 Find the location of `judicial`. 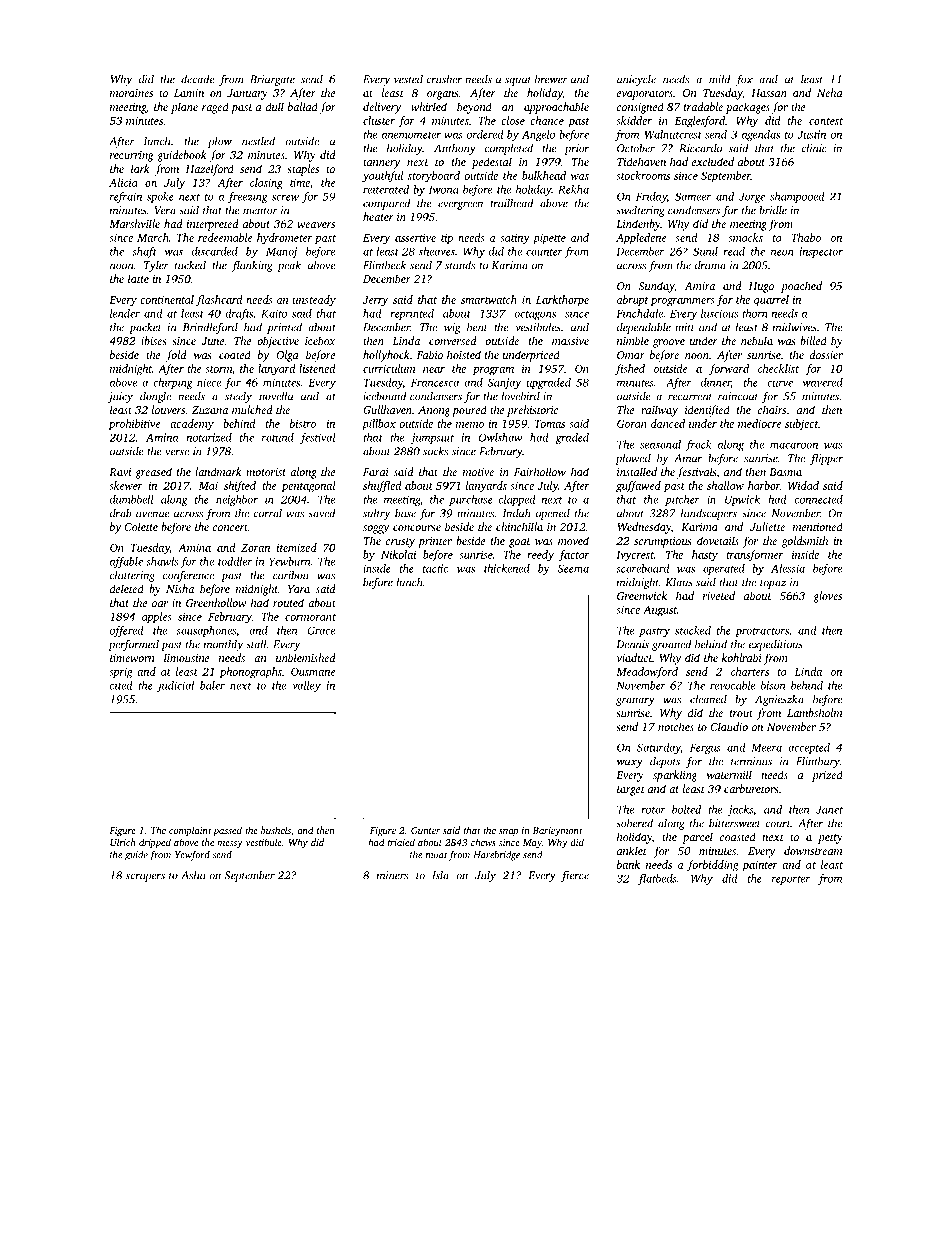

judicial is located at coordinates (175, 686).
